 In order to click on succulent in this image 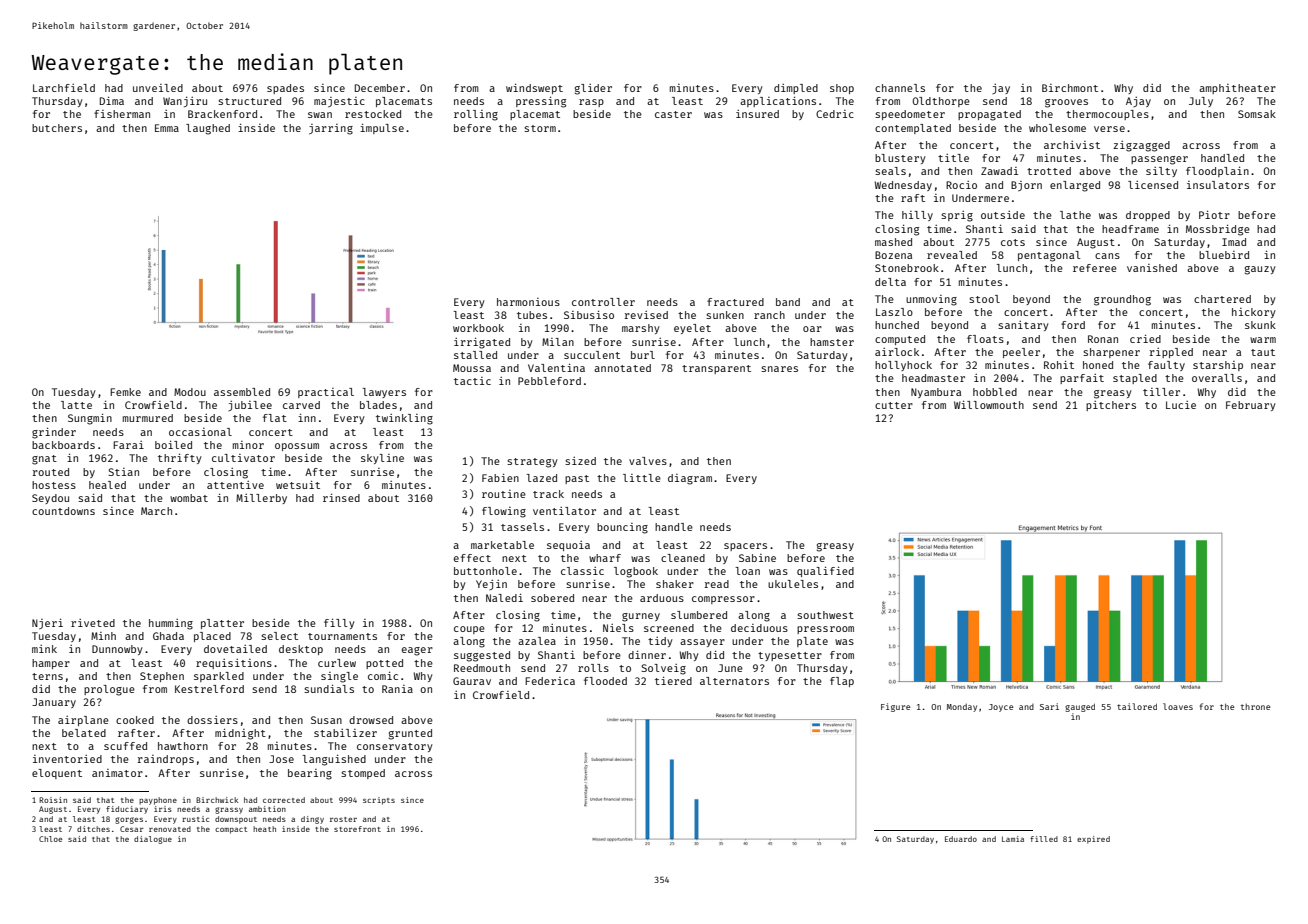, I will do `click(592, 355)`.
